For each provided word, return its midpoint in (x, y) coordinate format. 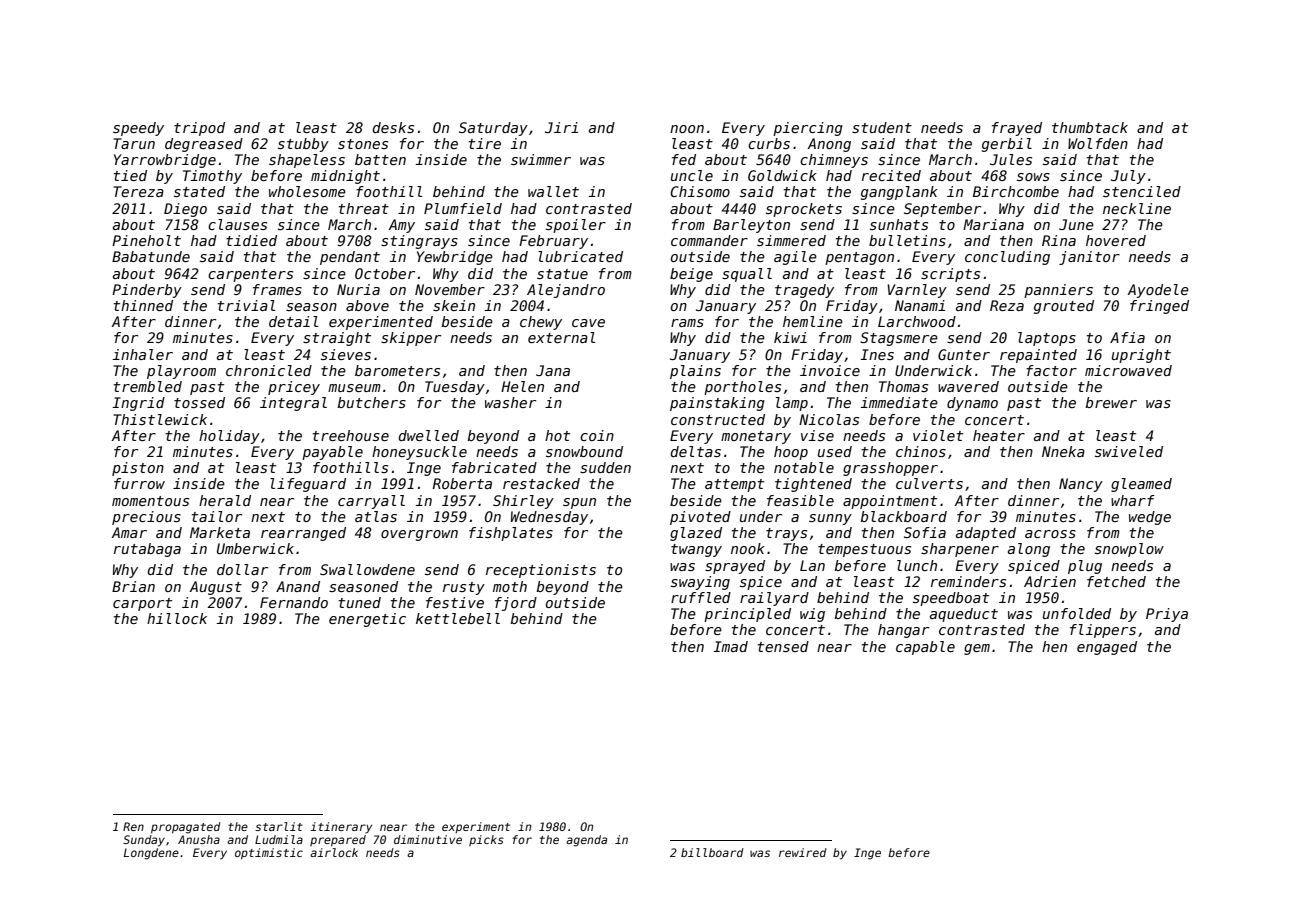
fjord (516, 604)
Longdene (151, 854)
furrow (139, 483)
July (1128, 177)
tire (485, 143)
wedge (1150, 518)
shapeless (307, 161)
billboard (712, 852)
